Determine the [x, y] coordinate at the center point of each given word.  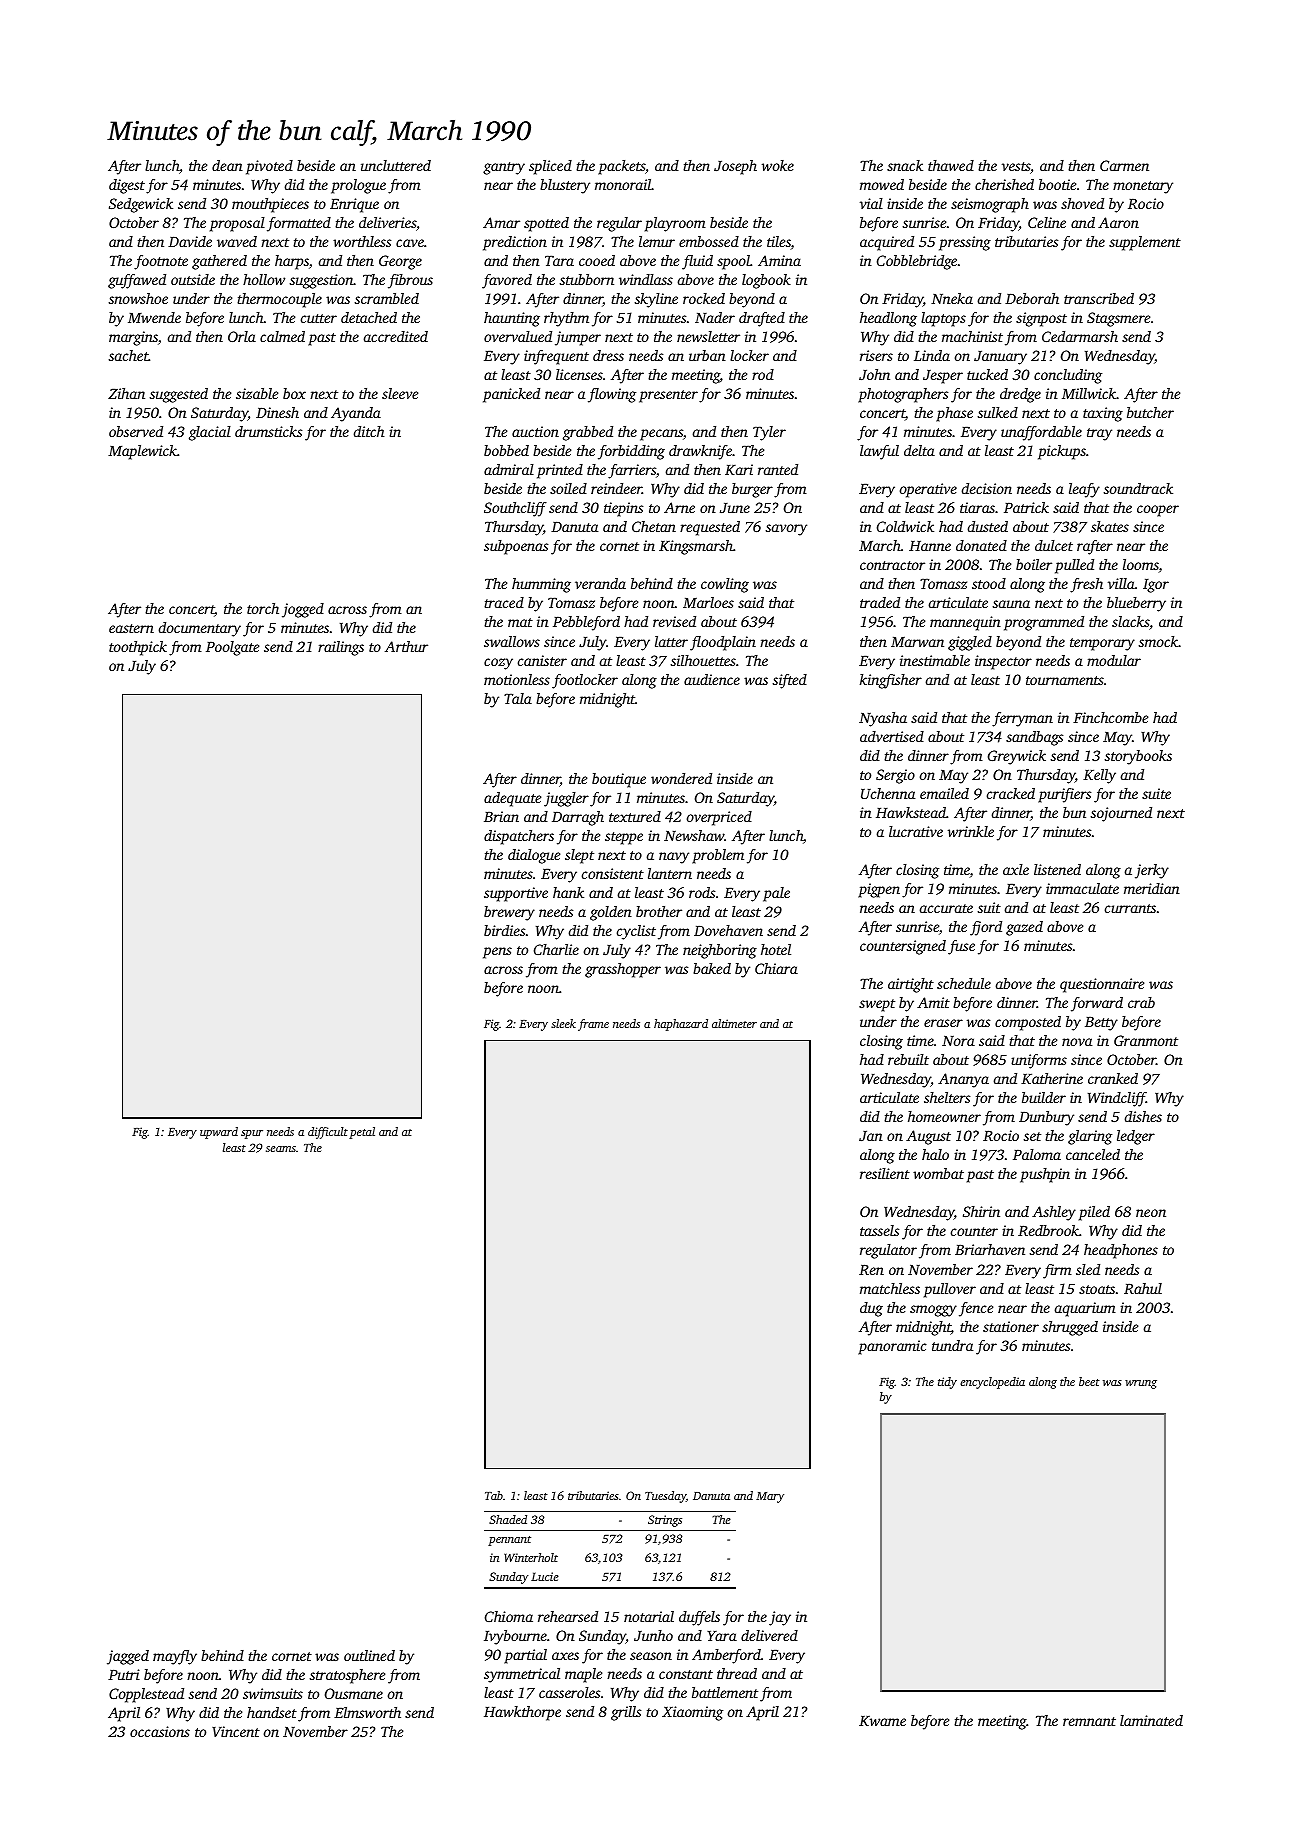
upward [219, 1133]
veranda [600, 583]
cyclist [636, 932]
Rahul [1143, 1288]
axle [1016, 869]
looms [1141, 566]
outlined [369, 1655]
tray [1099, 434]
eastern [131, 628]
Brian [501, 816]
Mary [770, 1497]
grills [626, 1713]
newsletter [708, 336]
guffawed [137, 281]
